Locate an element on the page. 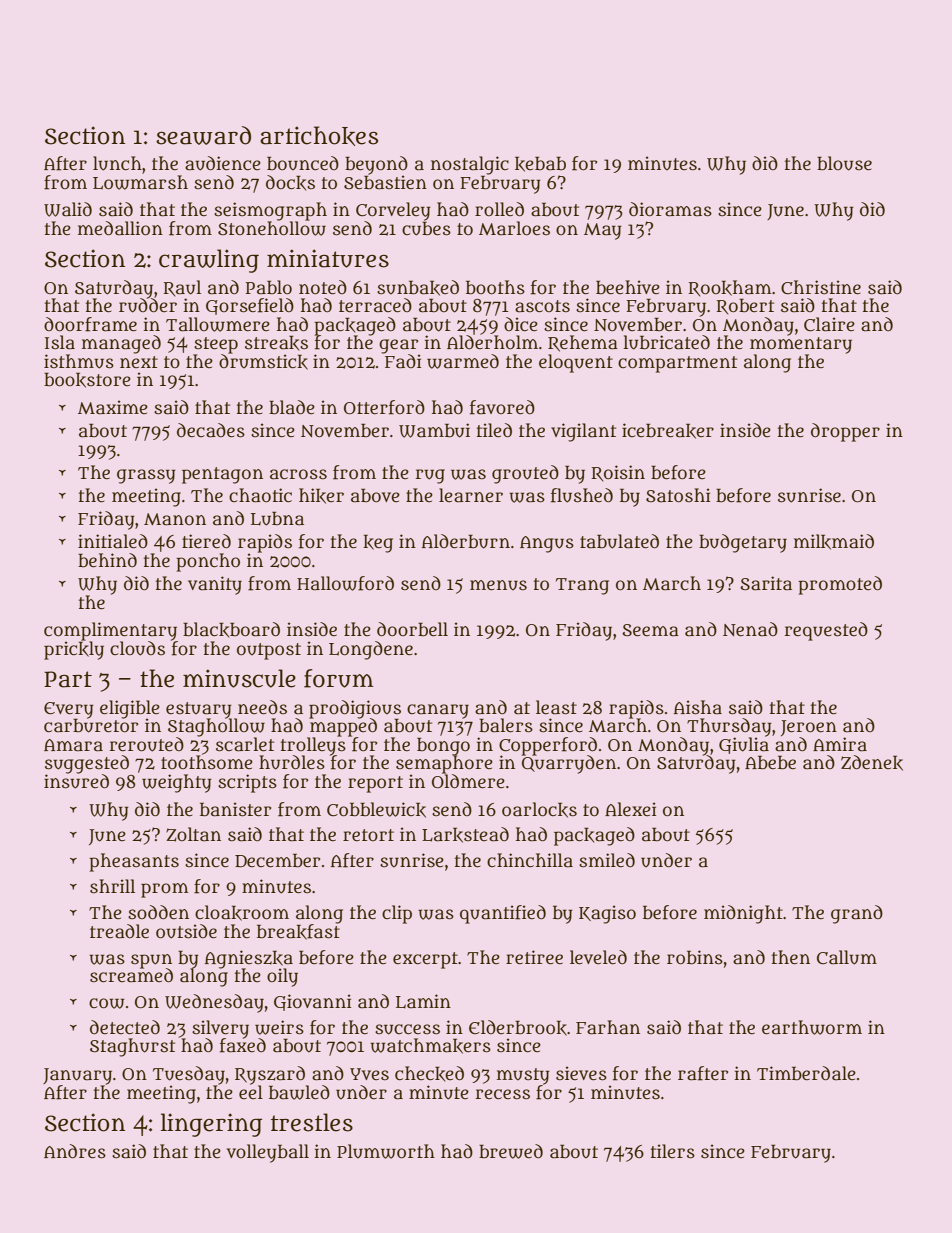 This image has width=952, height=1233. nostalgic is located at coordinates (470, 165).
